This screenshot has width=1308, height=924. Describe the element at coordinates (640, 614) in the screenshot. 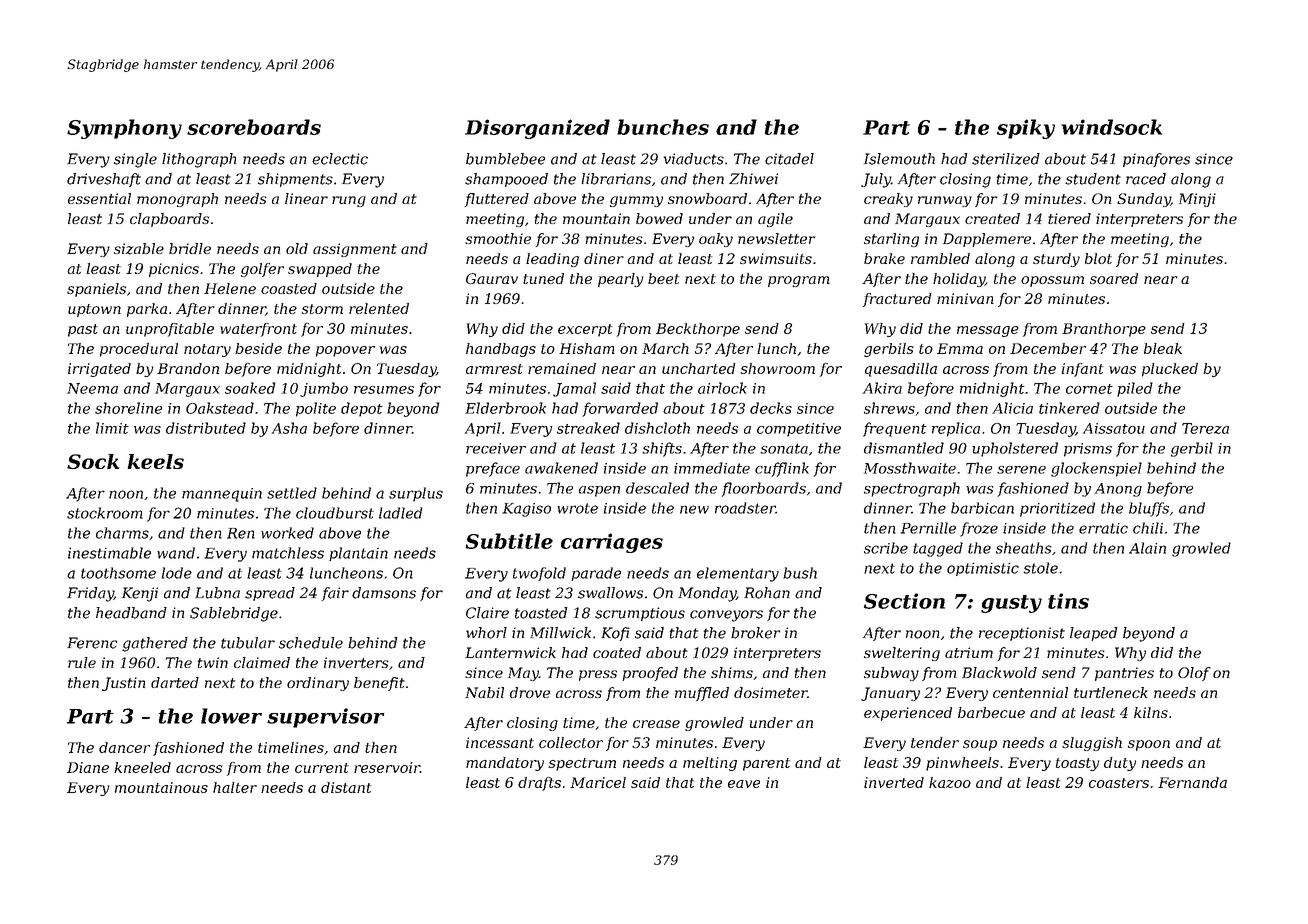

I see `scrumptious` at that location.
